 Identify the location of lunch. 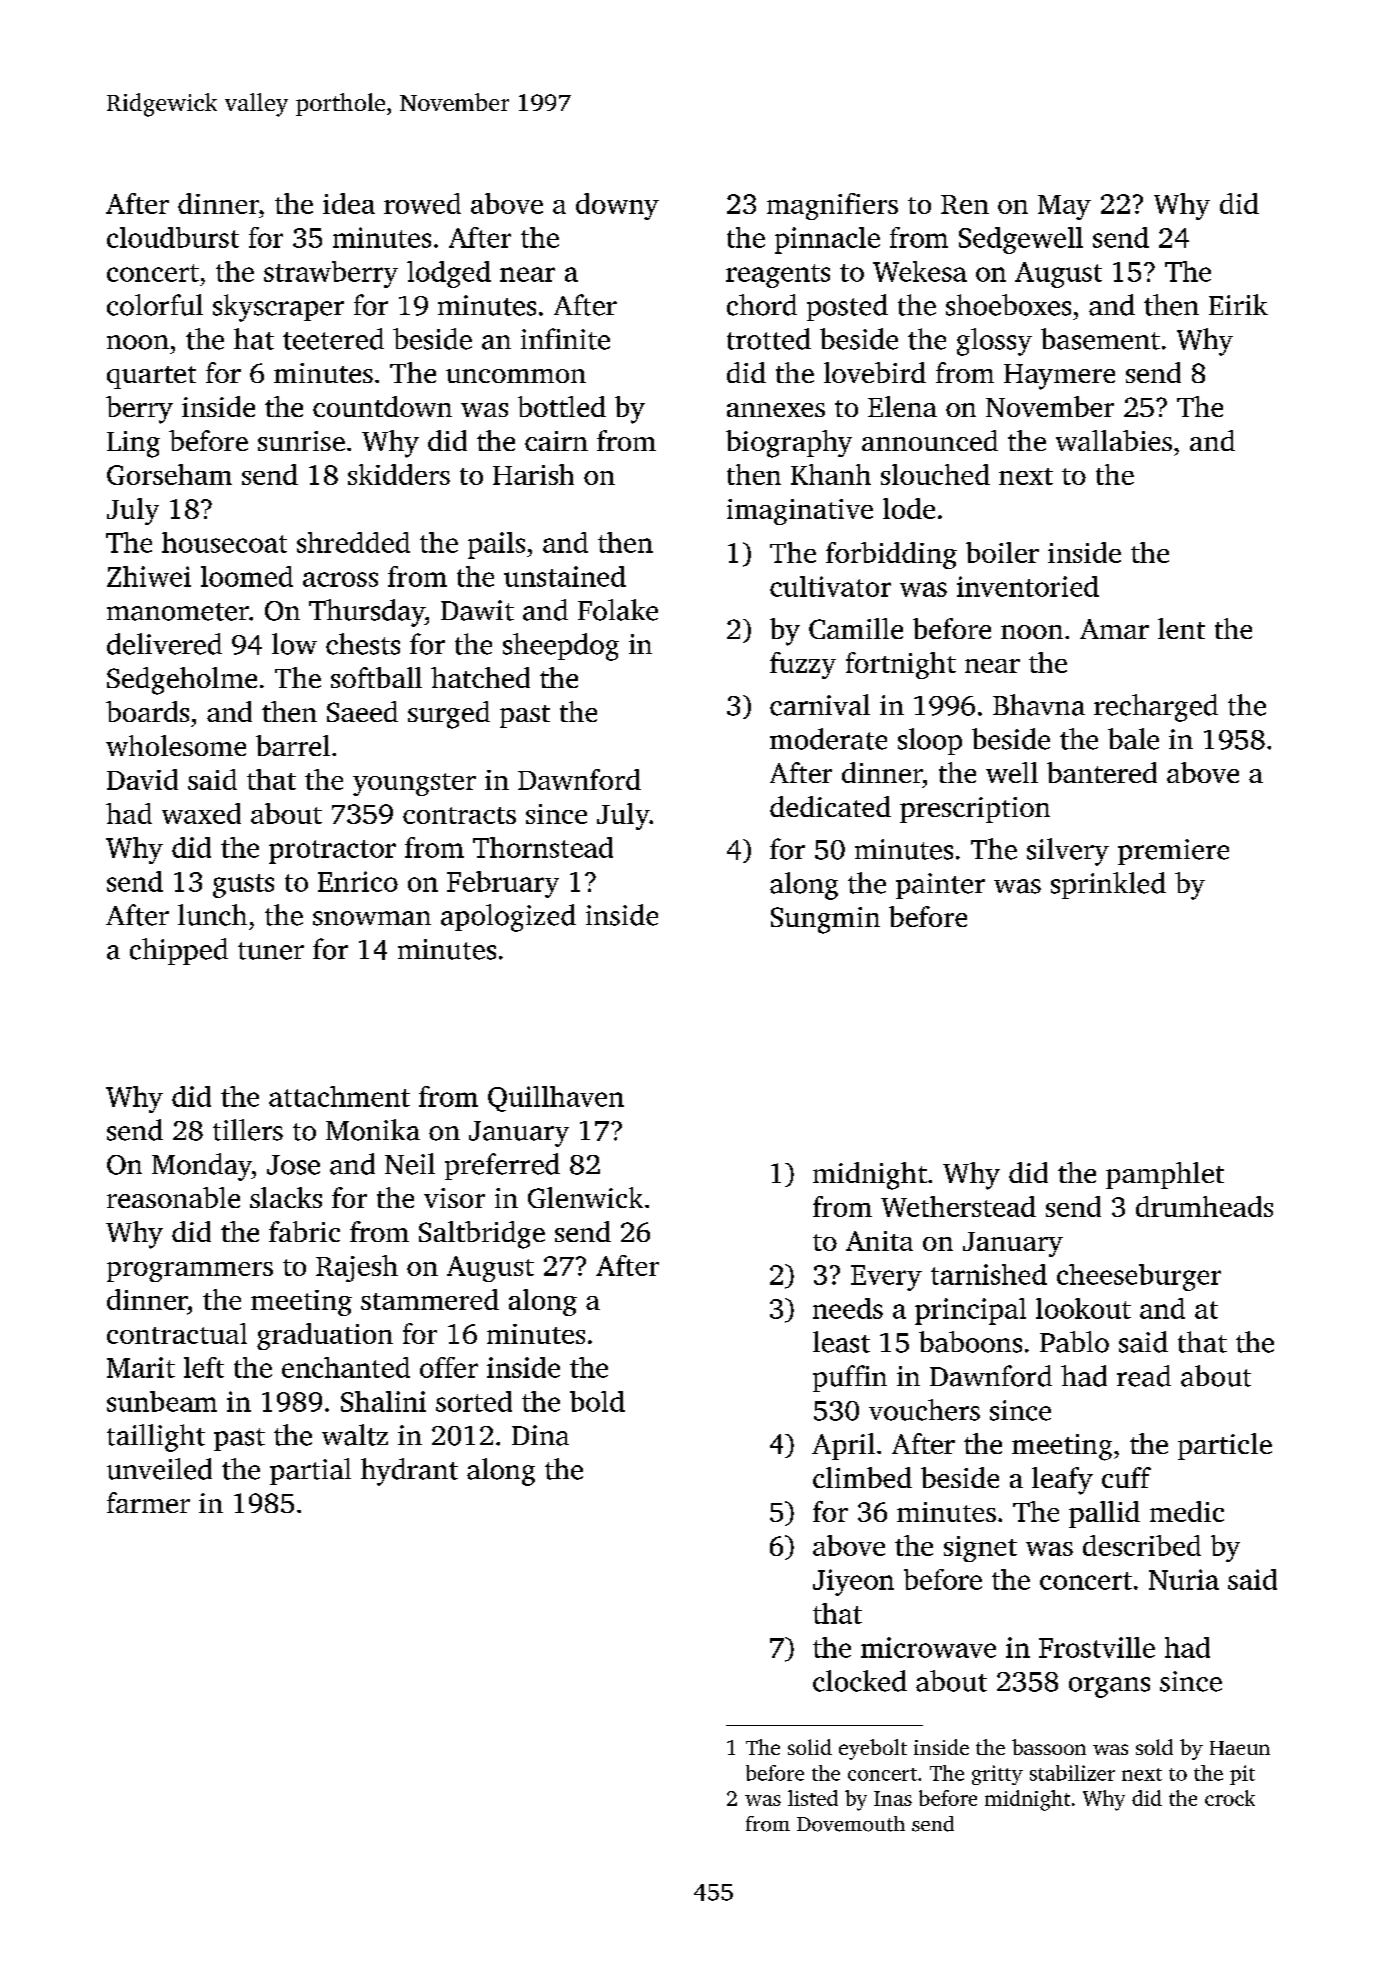
(212, 915).
